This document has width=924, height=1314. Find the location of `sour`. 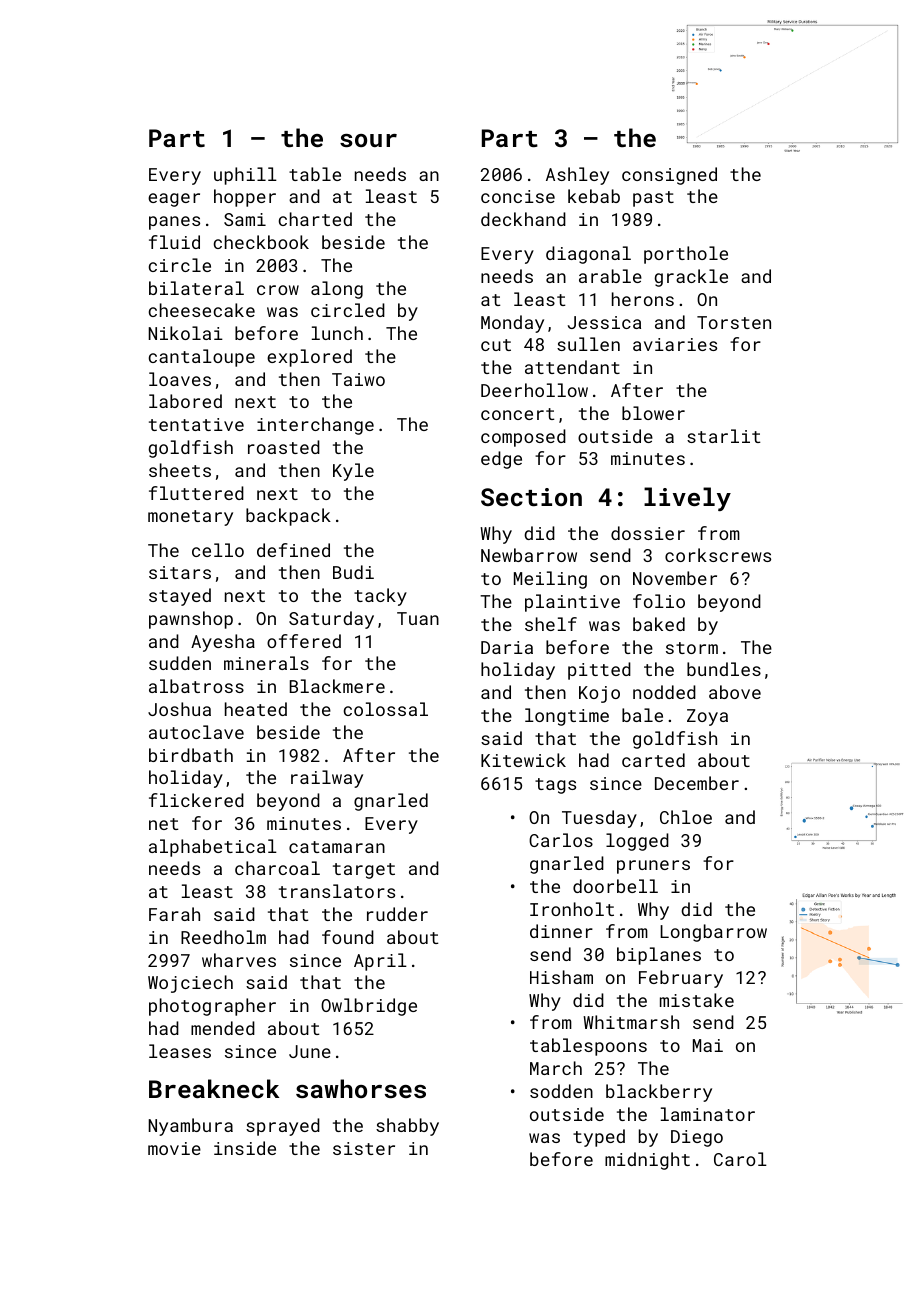

sour is located at coordinates (368, 140).
